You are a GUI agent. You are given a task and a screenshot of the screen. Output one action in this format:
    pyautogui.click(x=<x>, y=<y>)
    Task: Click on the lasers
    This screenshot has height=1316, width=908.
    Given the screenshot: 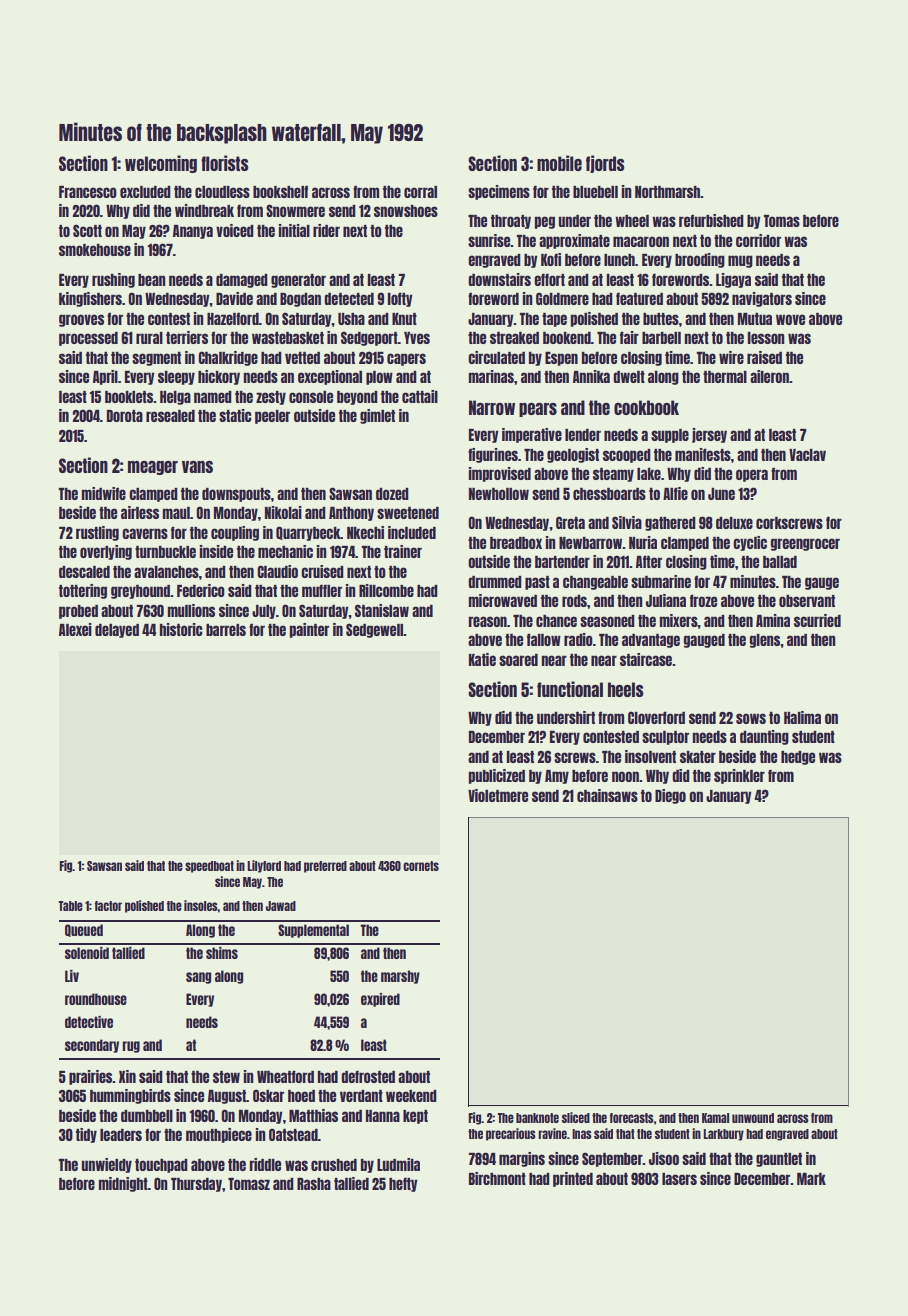 What is the action you would take?
    pyautogui.click(x=679, y=1179)
